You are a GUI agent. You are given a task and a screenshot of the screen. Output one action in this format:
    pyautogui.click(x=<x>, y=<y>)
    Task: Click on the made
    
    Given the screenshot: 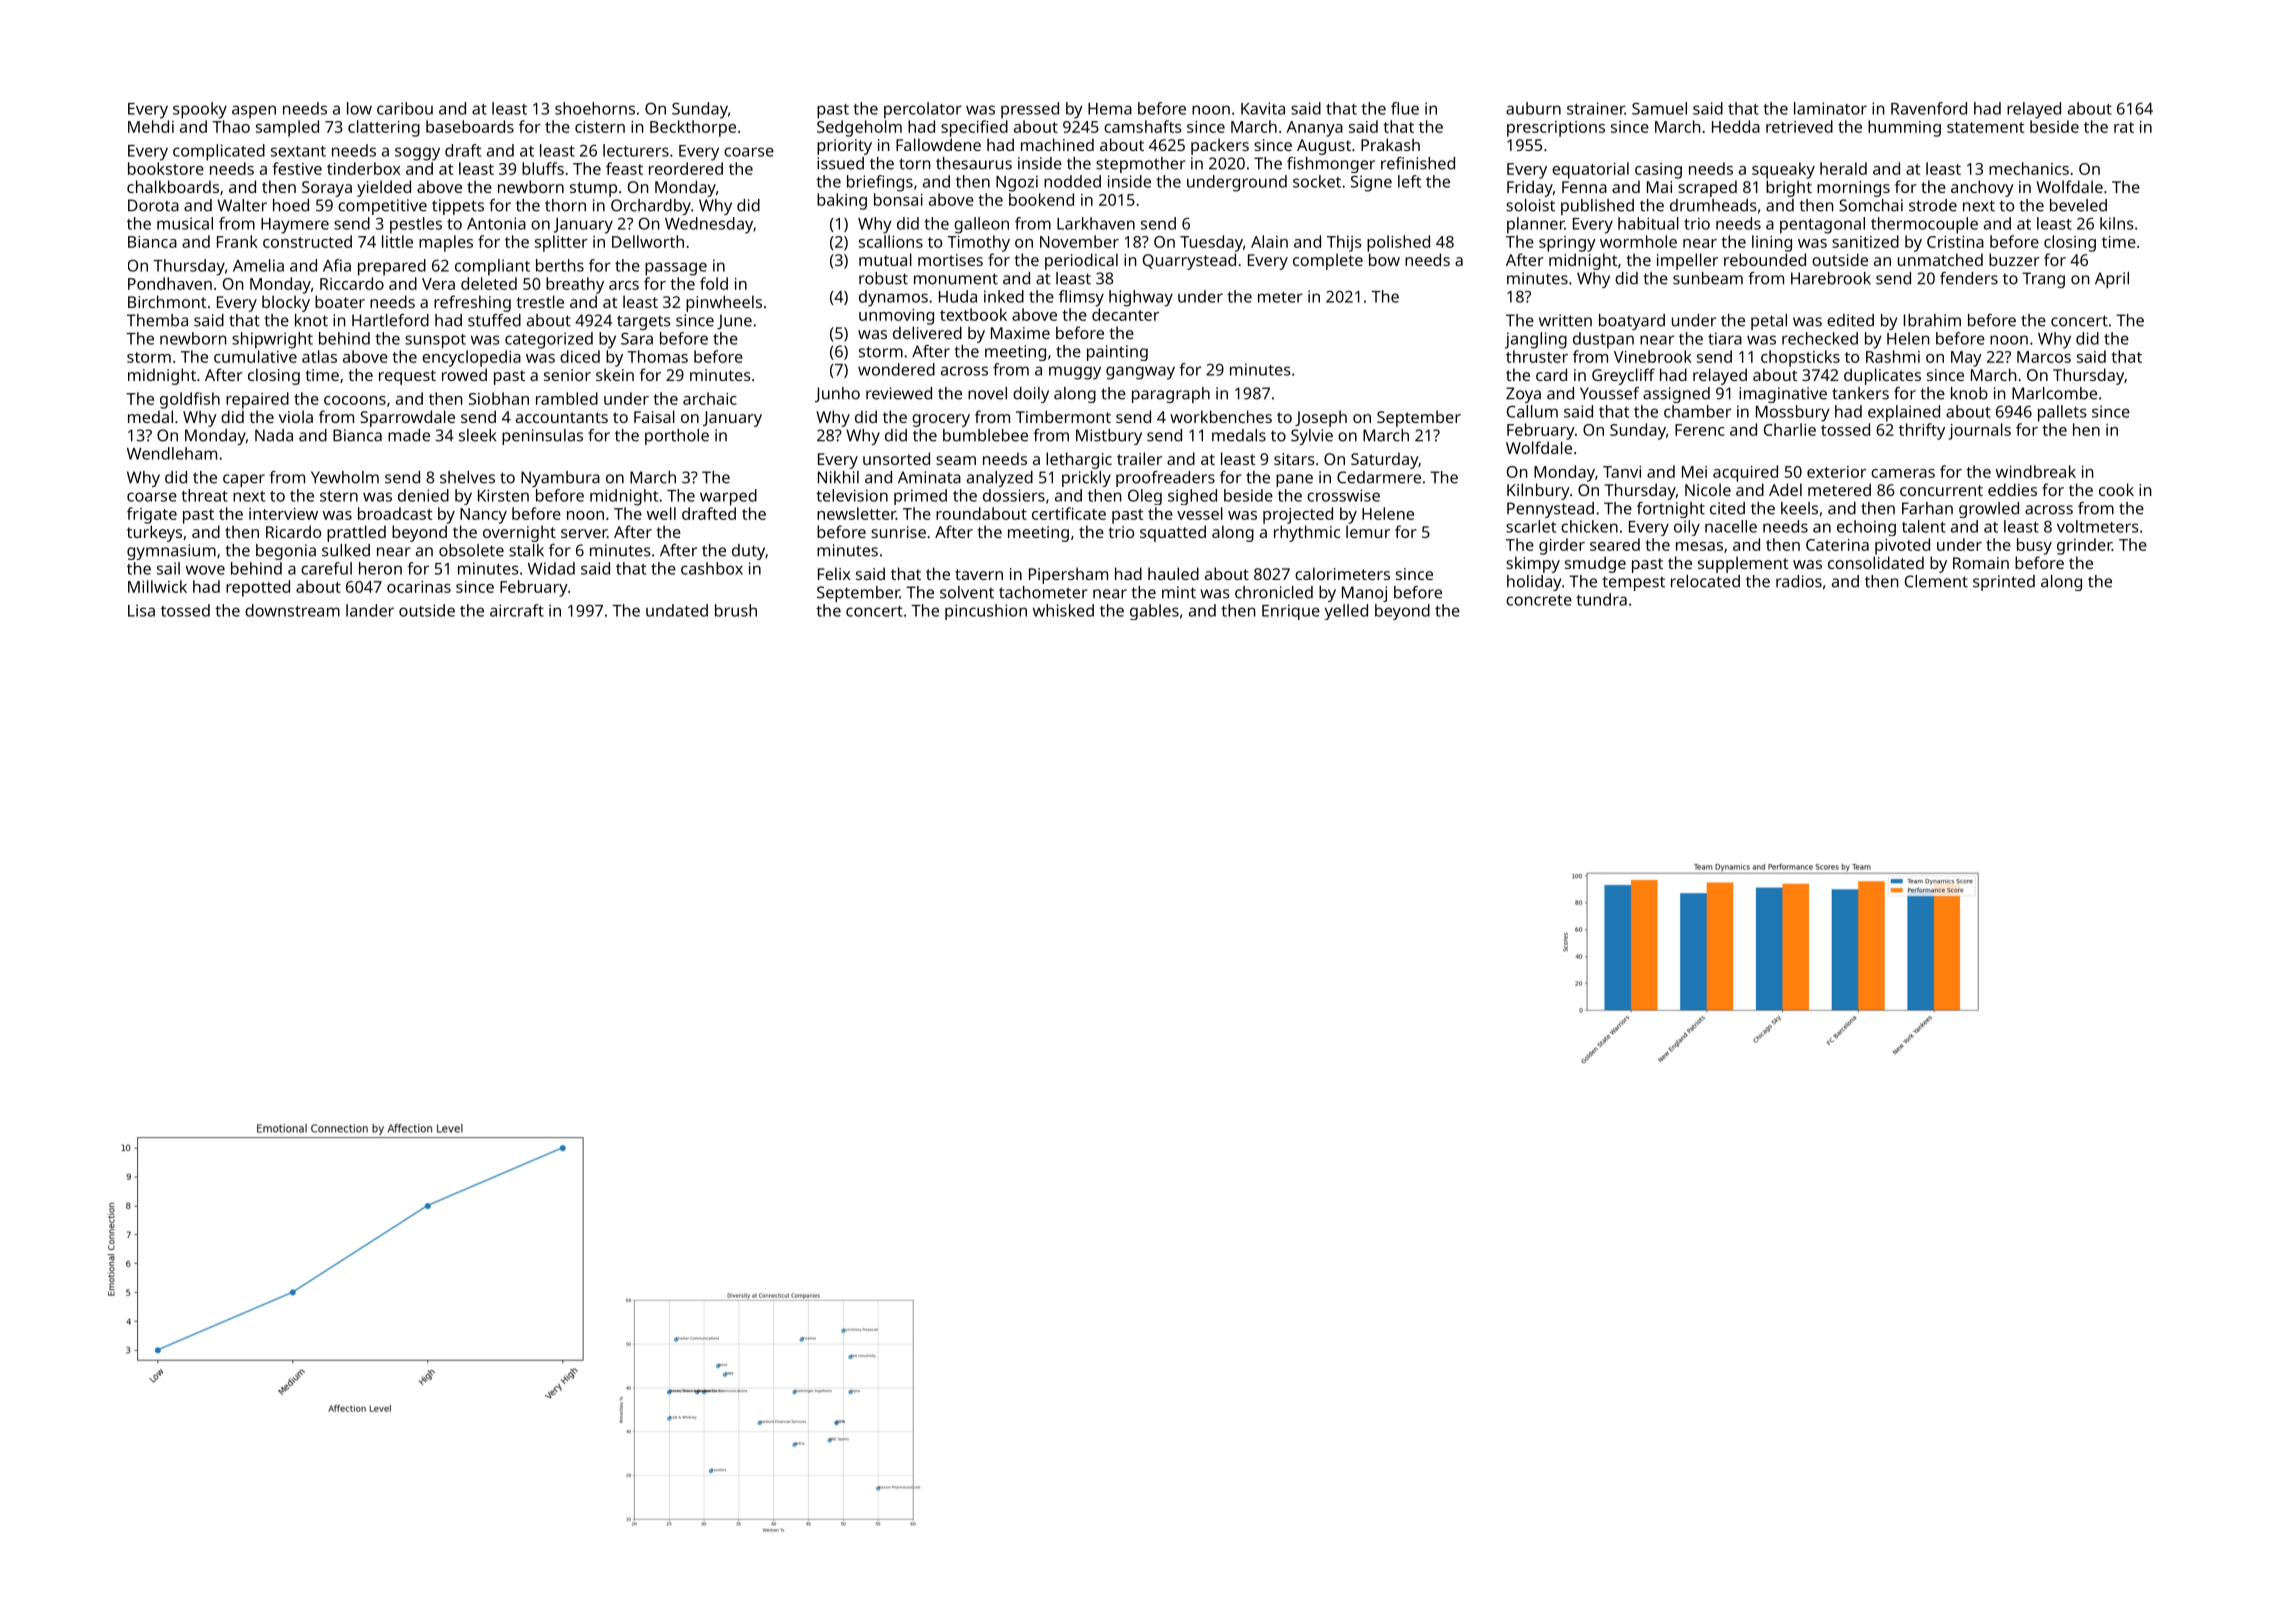 What is the action you would take?
    pyautogui.click(x=409, y=435)
